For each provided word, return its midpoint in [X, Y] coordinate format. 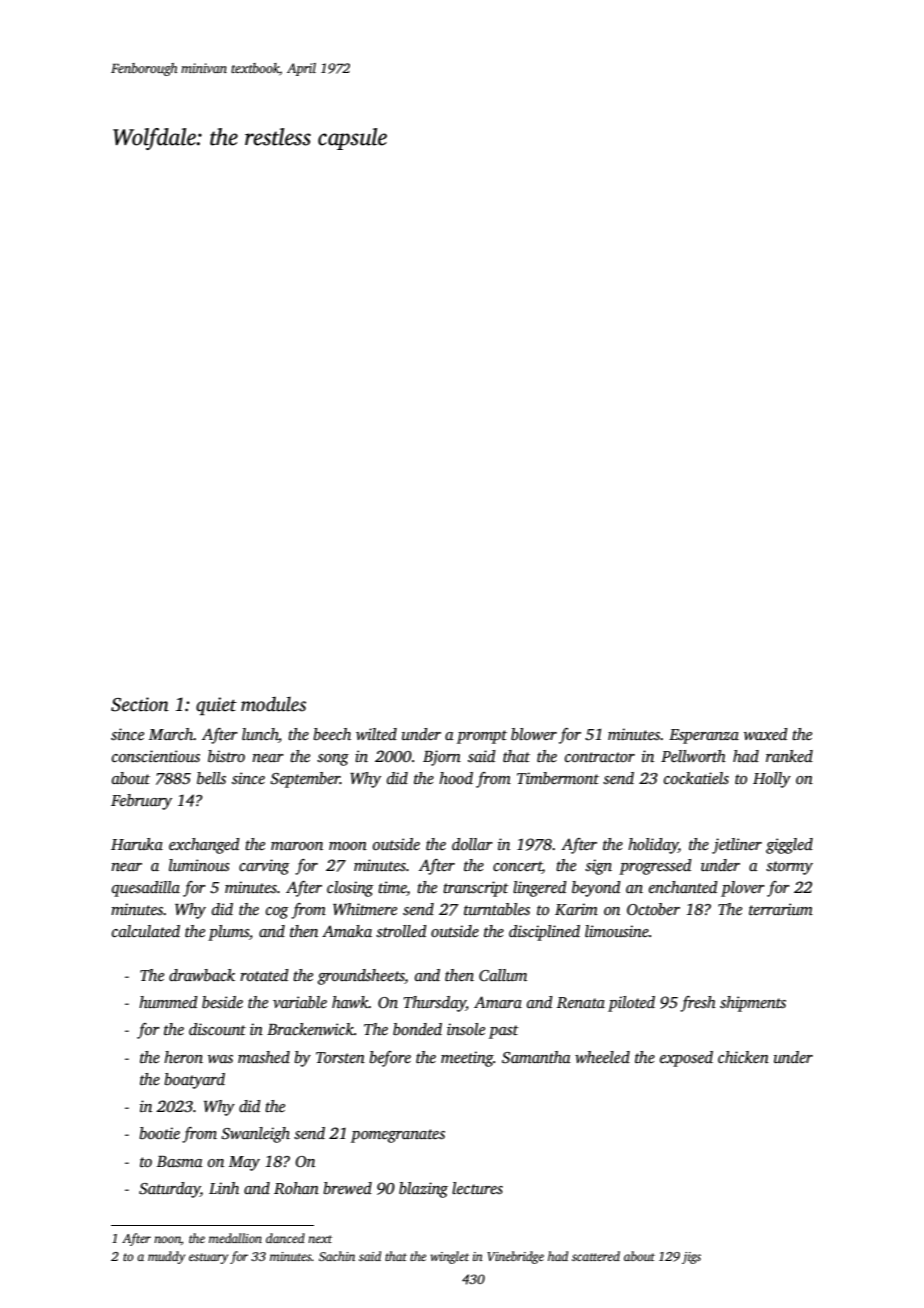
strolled [401, 931]
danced [285, 1238]
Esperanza [704, 736]
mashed [264, 1057]
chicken [743, 1057]
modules [273, 704]
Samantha [536, 1057]
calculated [146, 931]
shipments [753, 1004]
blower [534, 734]
